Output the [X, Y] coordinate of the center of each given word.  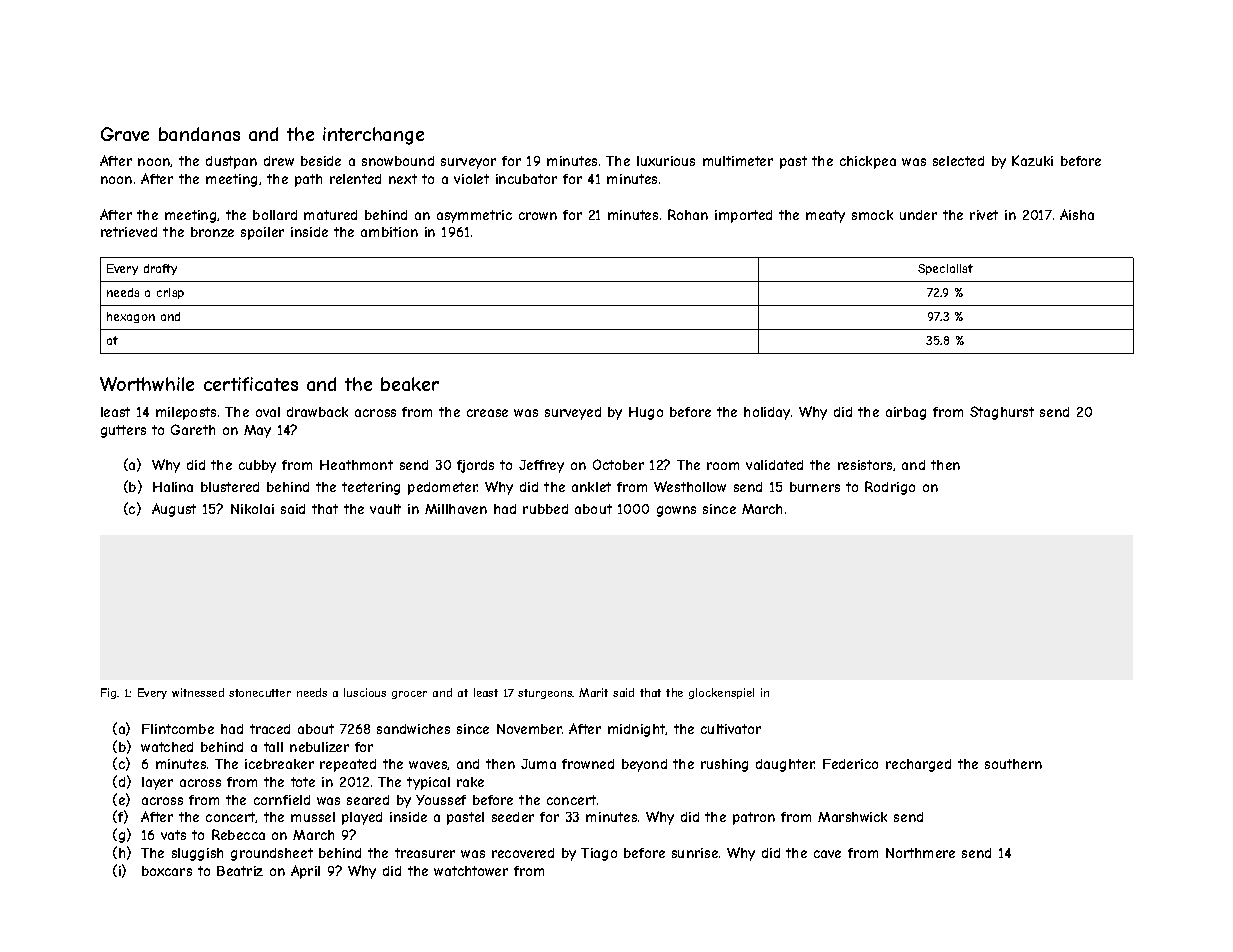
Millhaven [456, 509]
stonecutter [260, 693]
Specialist [945, 269]
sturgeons [545, 694]
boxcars [167, 871]
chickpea [868, 162]
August [174, 510]
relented [355, 179]
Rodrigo [890, 488]
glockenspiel [721, 693]
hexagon [131, 317]
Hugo [646, 413]
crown [538, 216]
